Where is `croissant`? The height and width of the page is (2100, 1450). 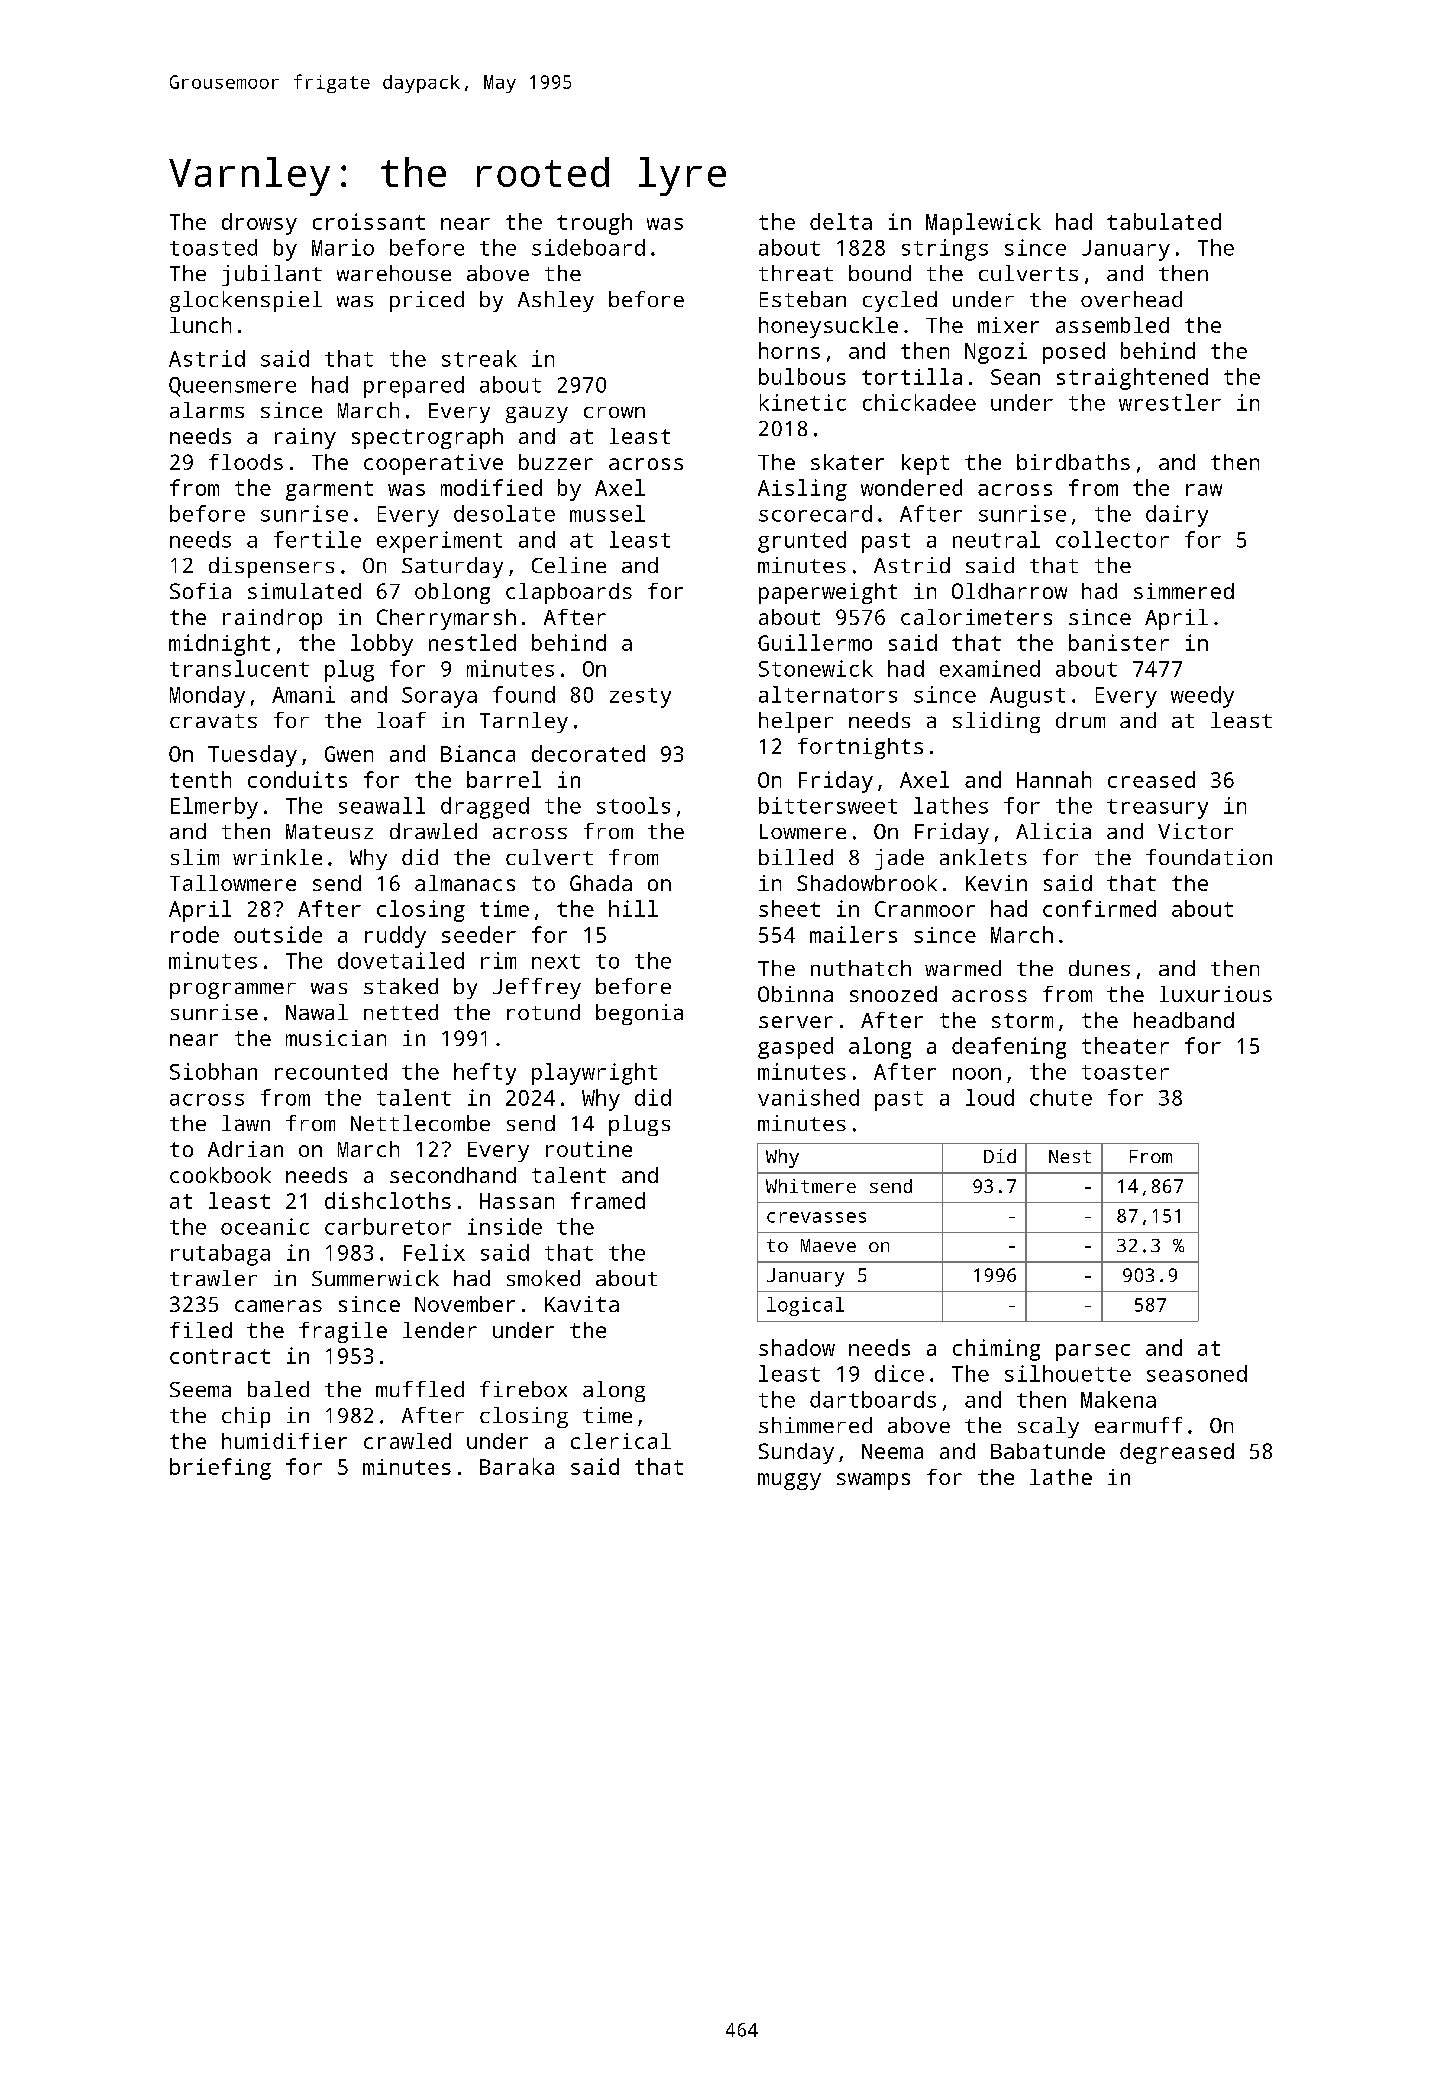
croissant is located at coordinates (369, 221).
